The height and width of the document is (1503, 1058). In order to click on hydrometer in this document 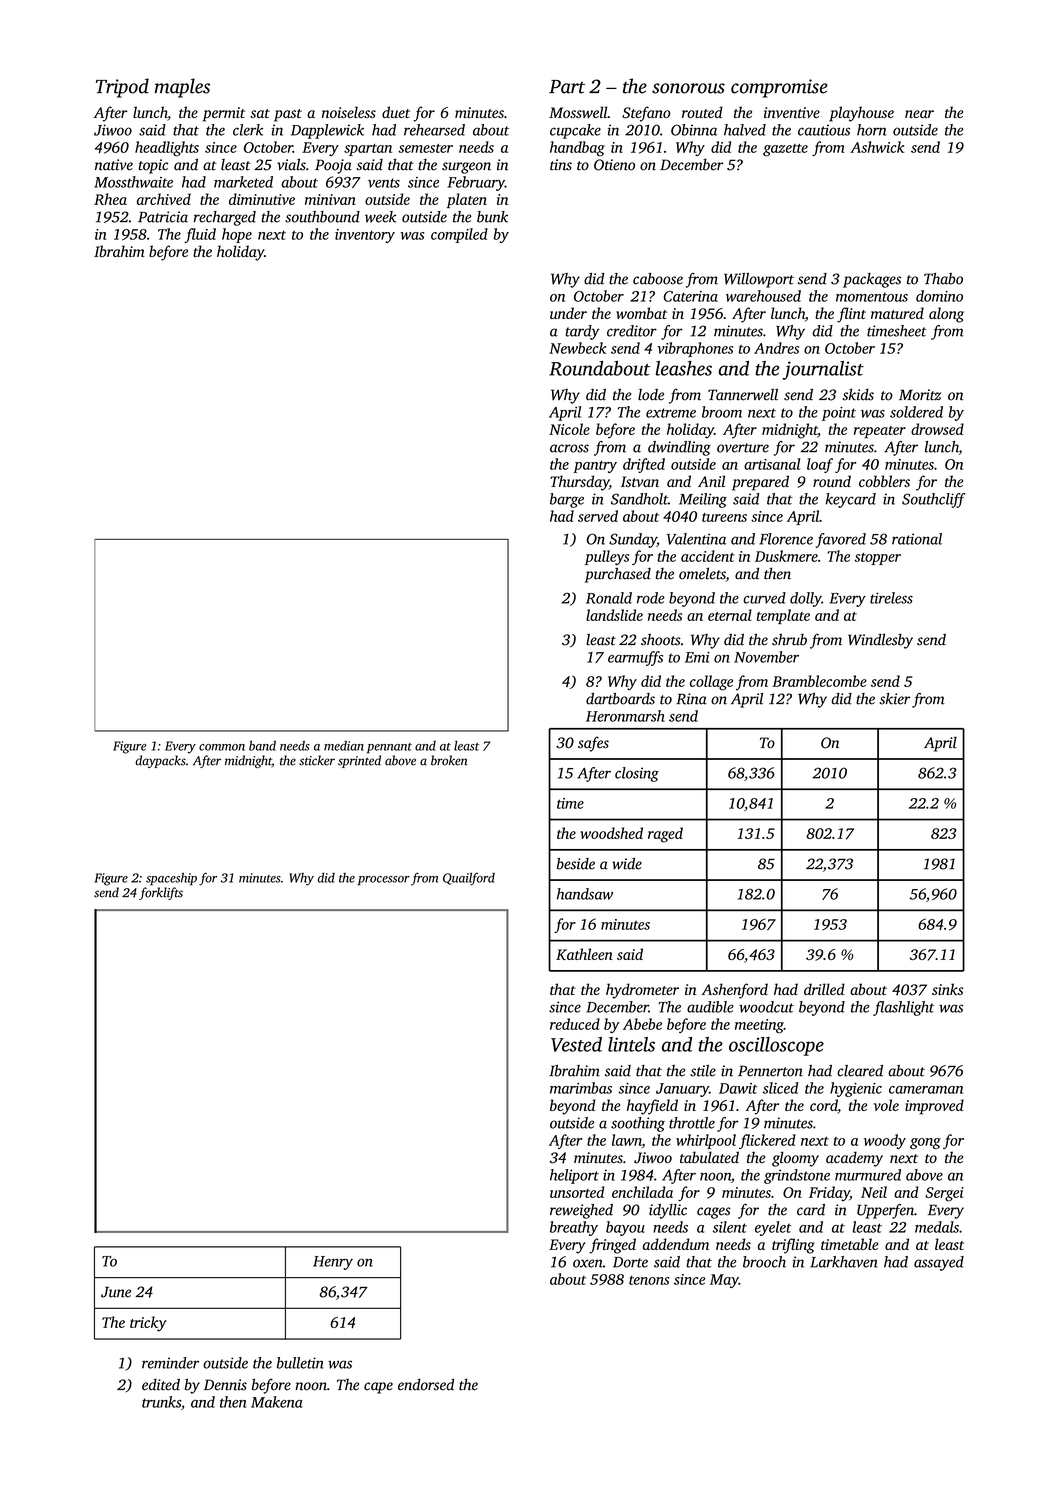, I will do `click(642, 991)`.
